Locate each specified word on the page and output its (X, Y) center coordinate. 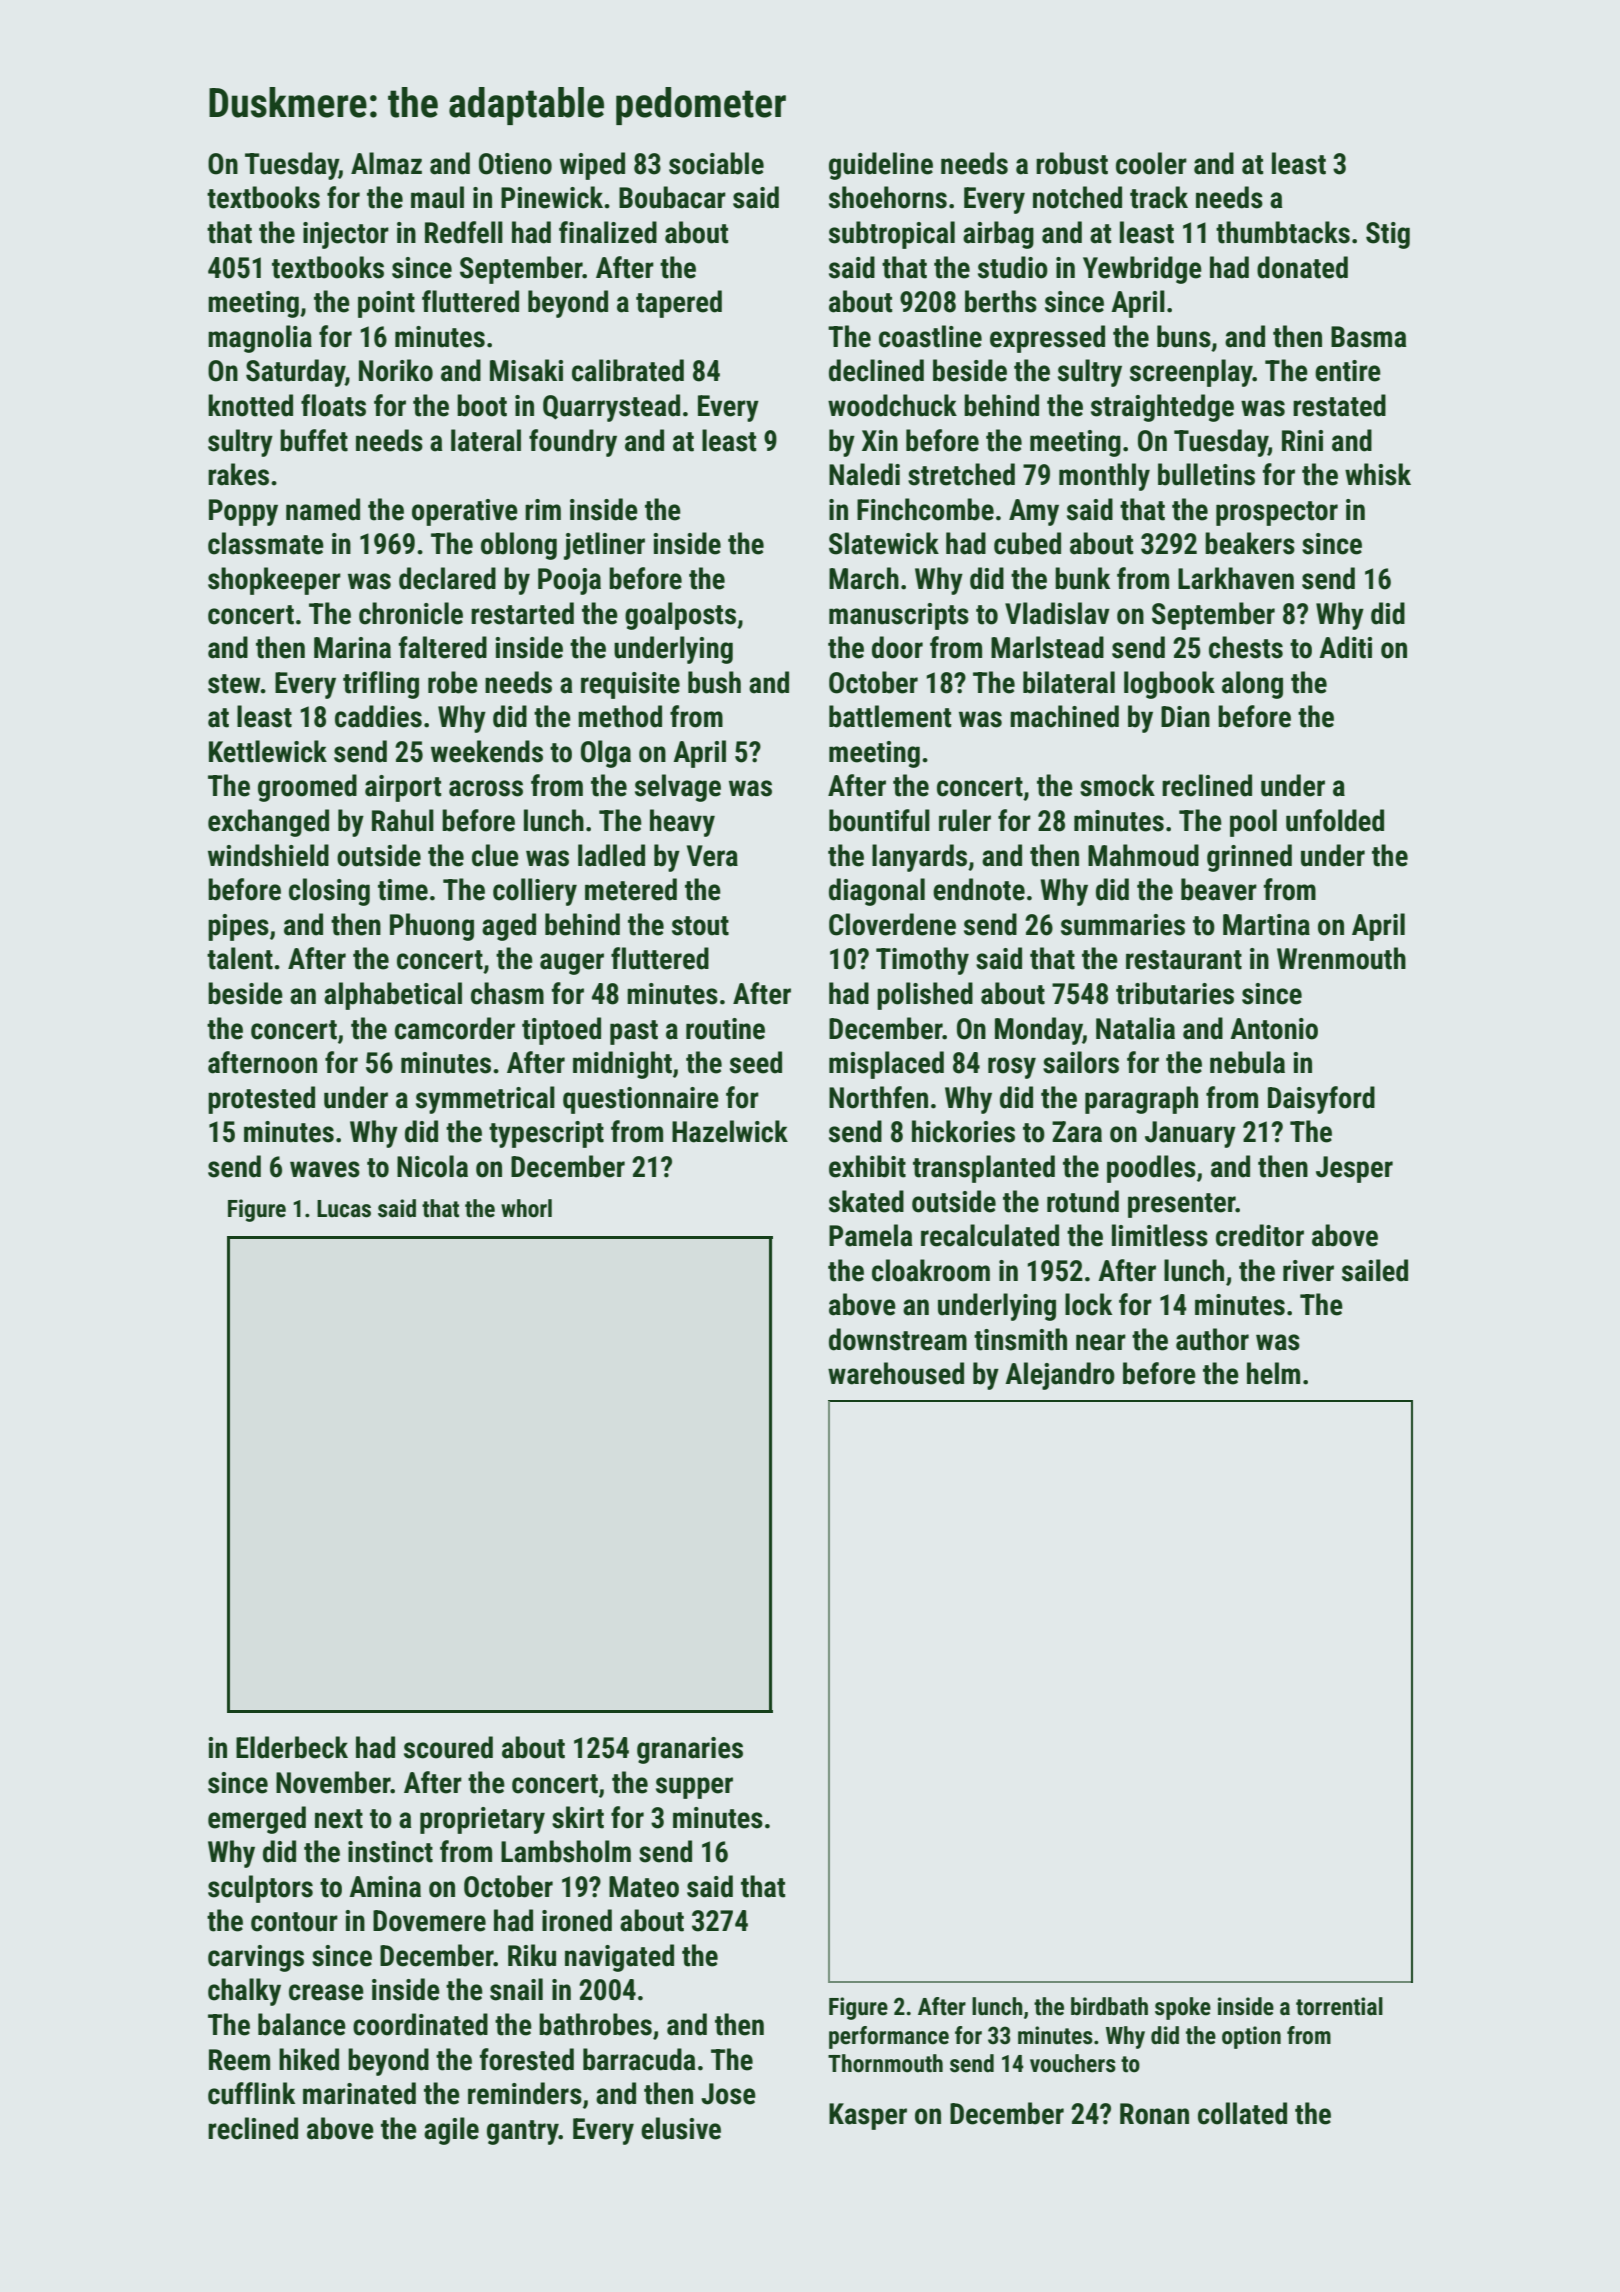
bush (714, 682)
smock (1117, 785)
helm (1273, 1373)
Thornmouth (885, 2063)
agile (451, 2131)
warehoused (896, 1373)
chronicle (411, 613)
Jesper (1354, 1169)
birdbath (1109, 2006)
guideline (881, 166)
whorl (526, 1208)
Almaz (386, 163)
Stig (1388, 235)
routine (725, 1029)
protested (261, 1100)
